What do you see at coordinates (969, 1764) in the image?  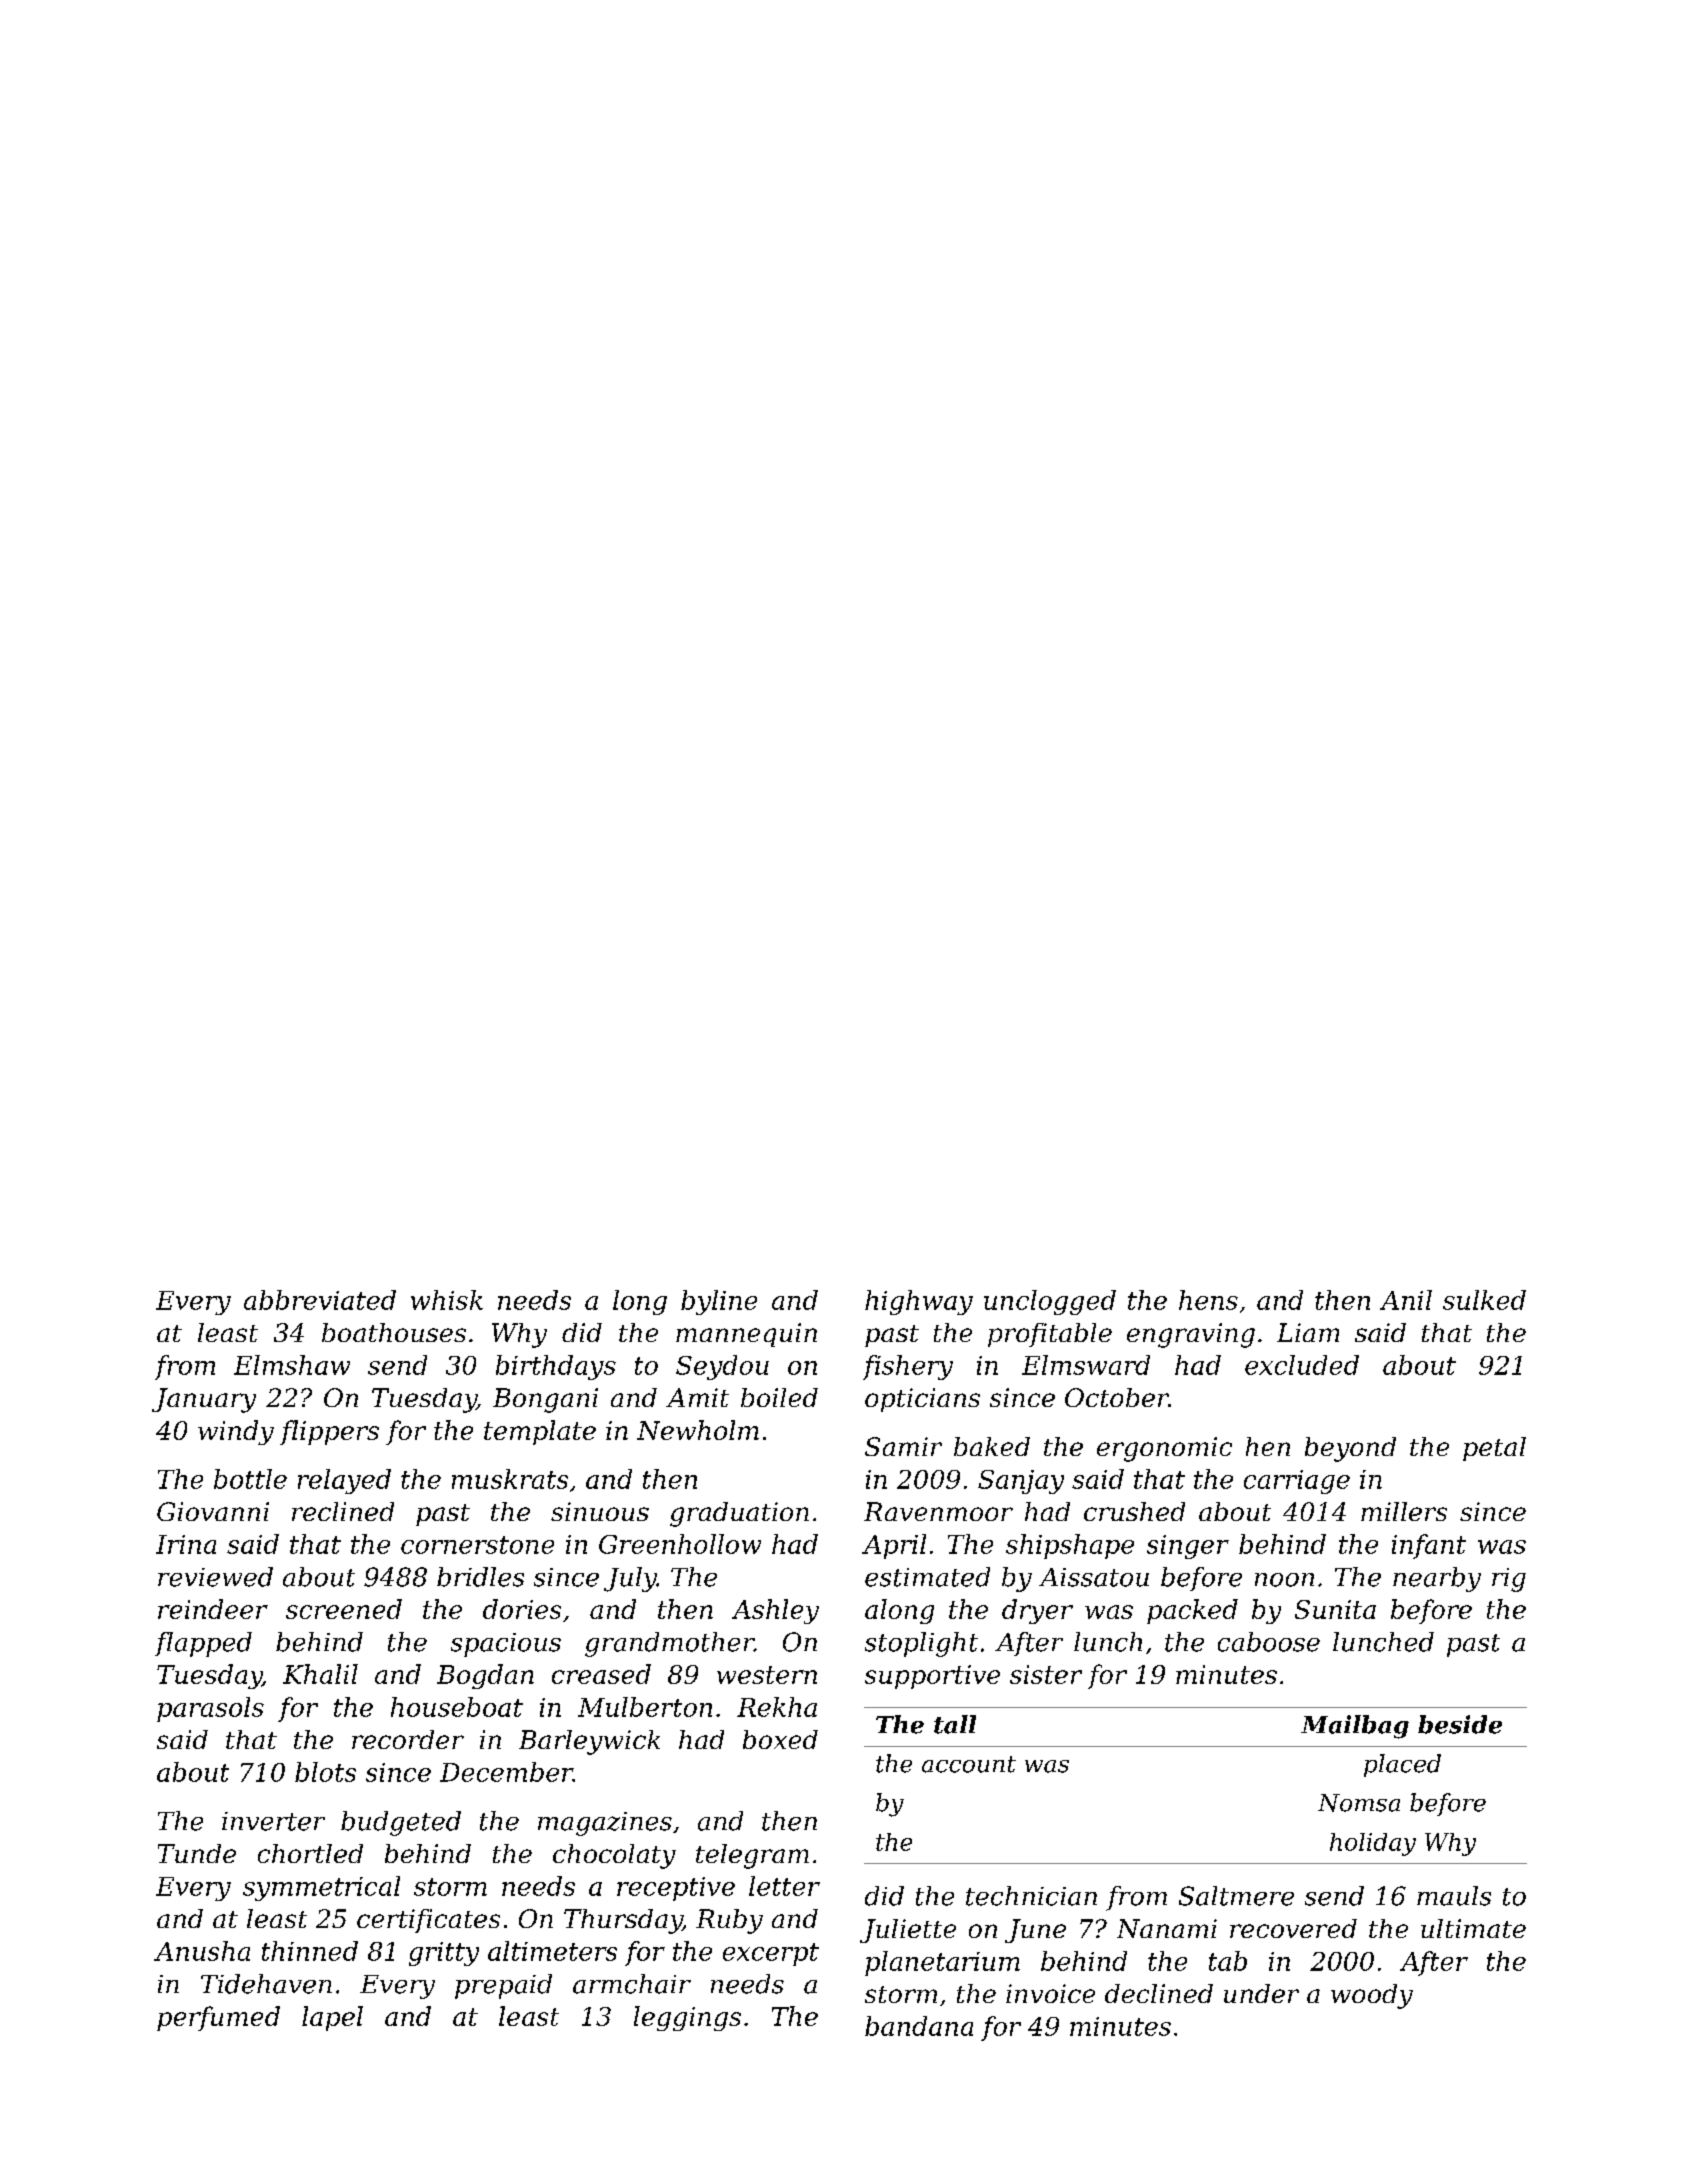 I see `account` at bounding box center [969, 1764].
